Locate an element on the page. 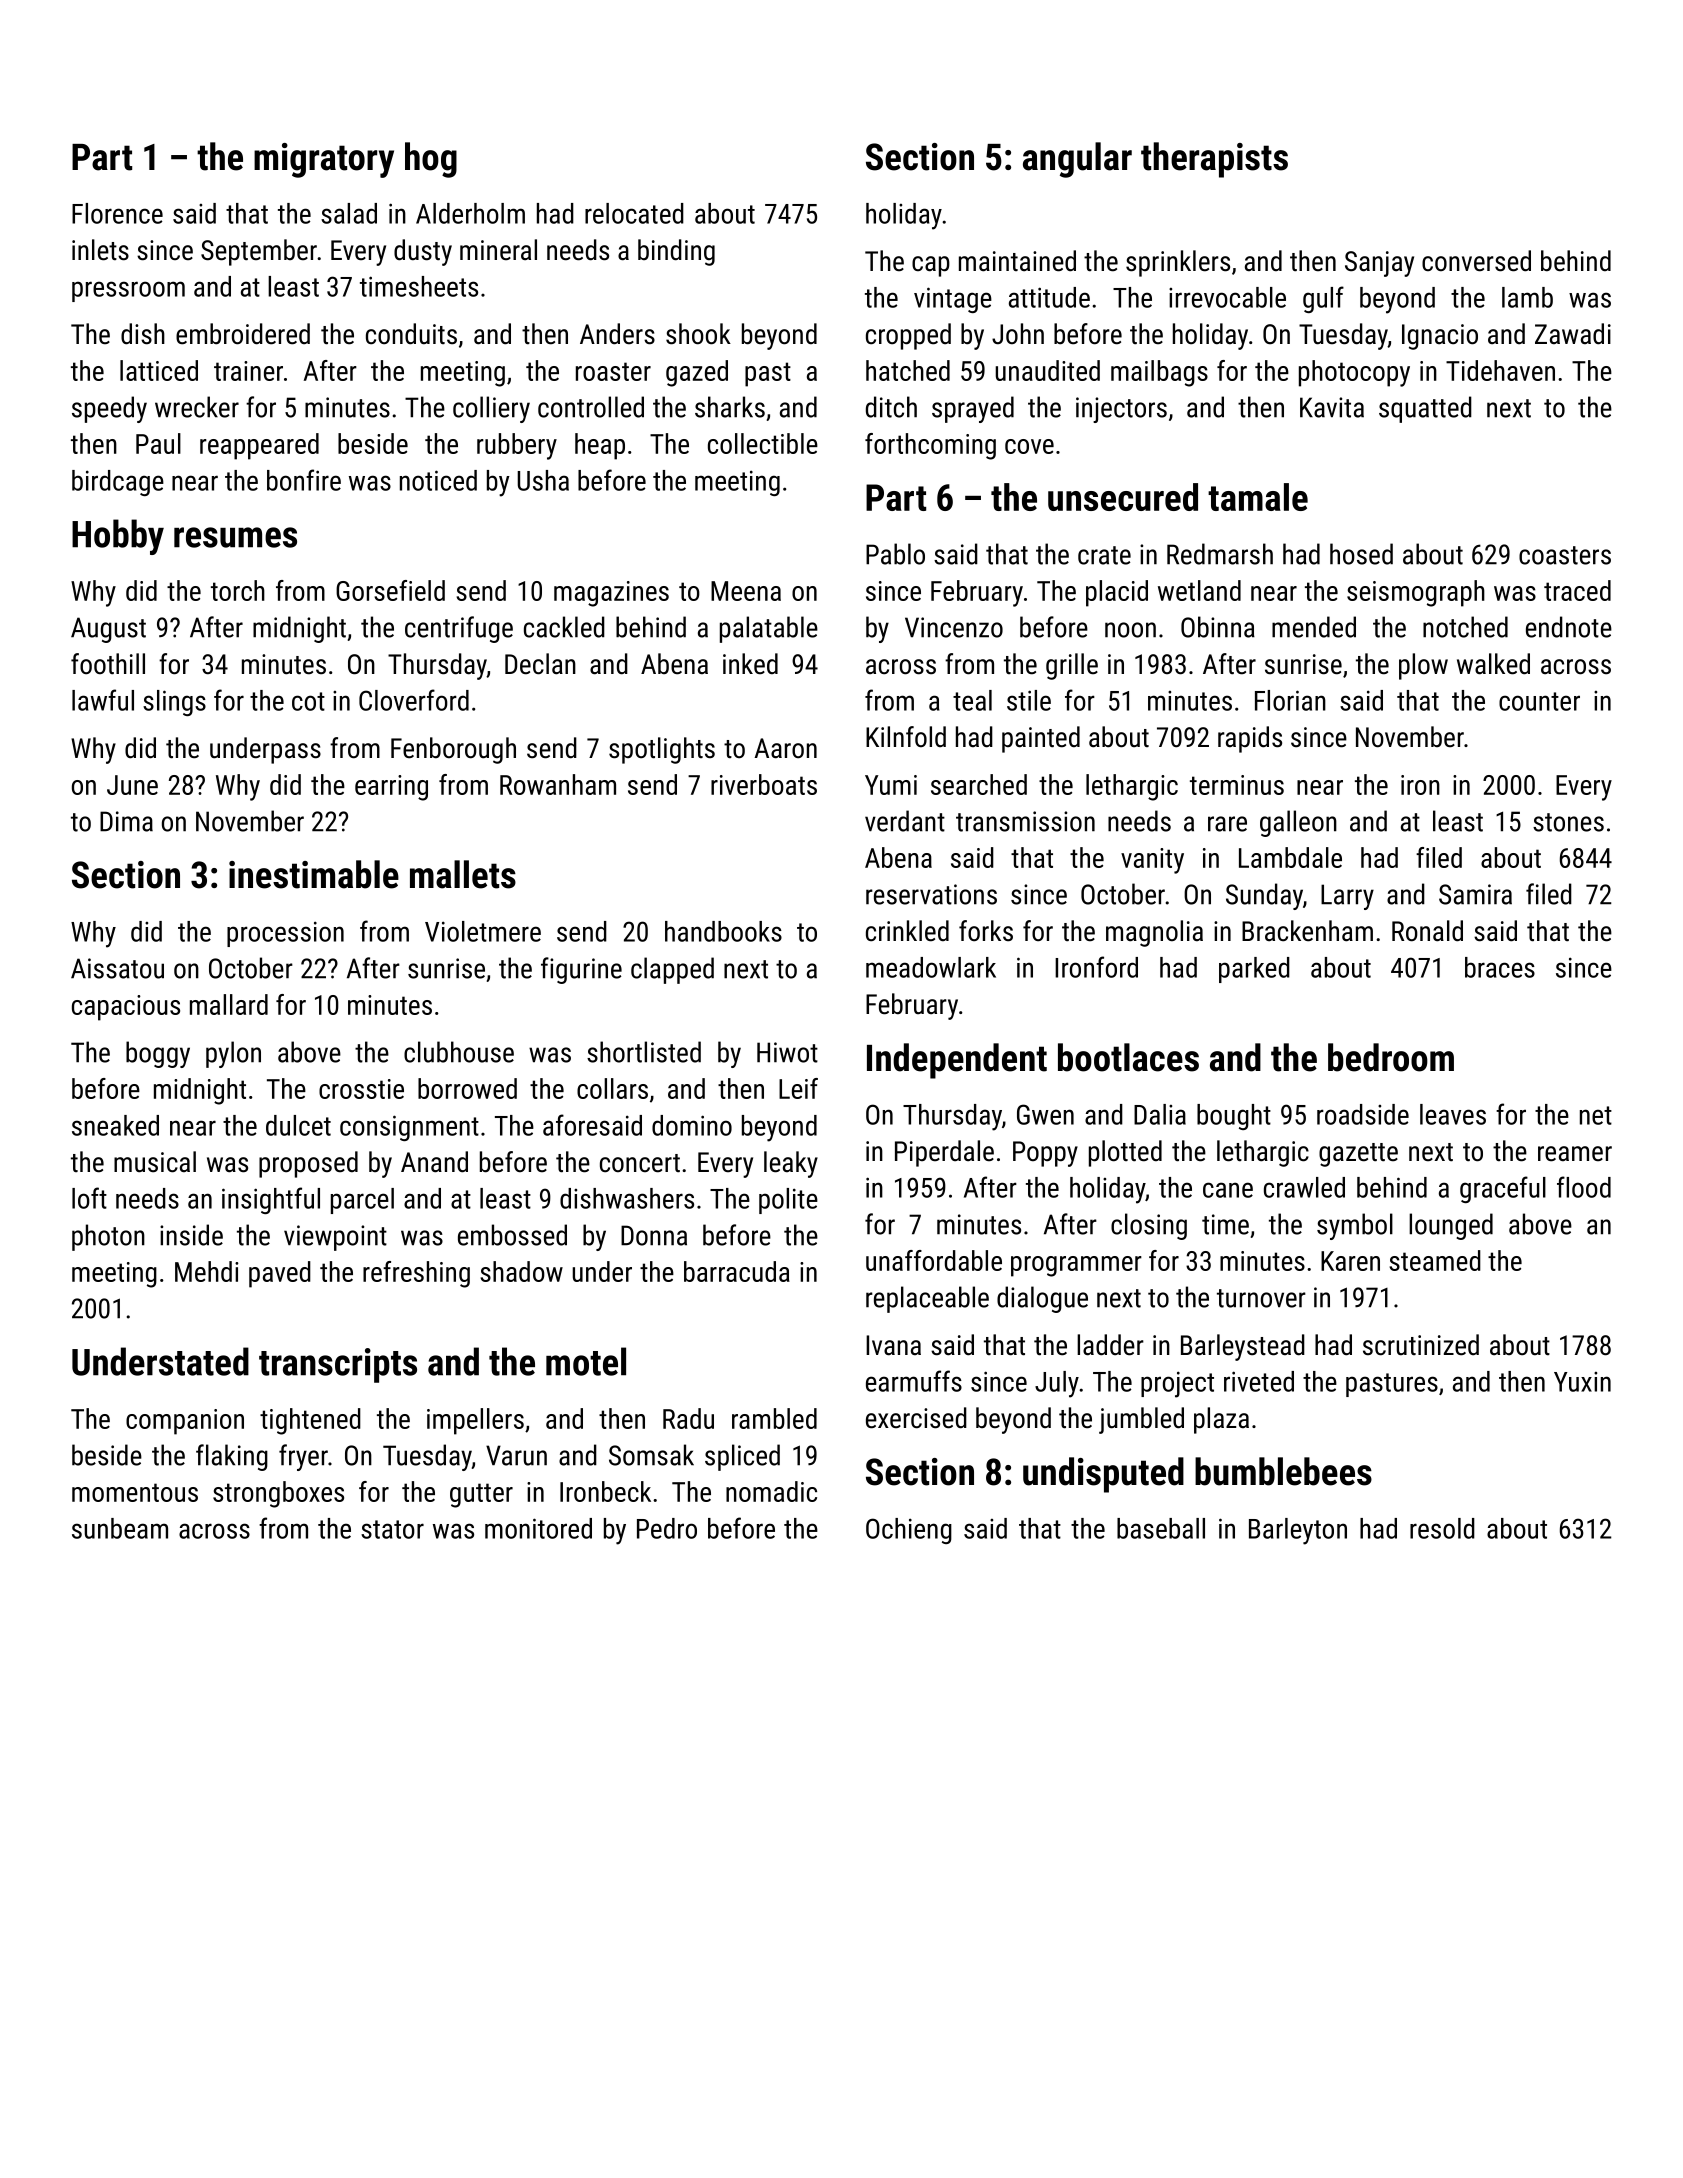 Image resolution: width=1683 pixels, height=2178 pixels. baseball is located at coordinates (1161, 1528).
